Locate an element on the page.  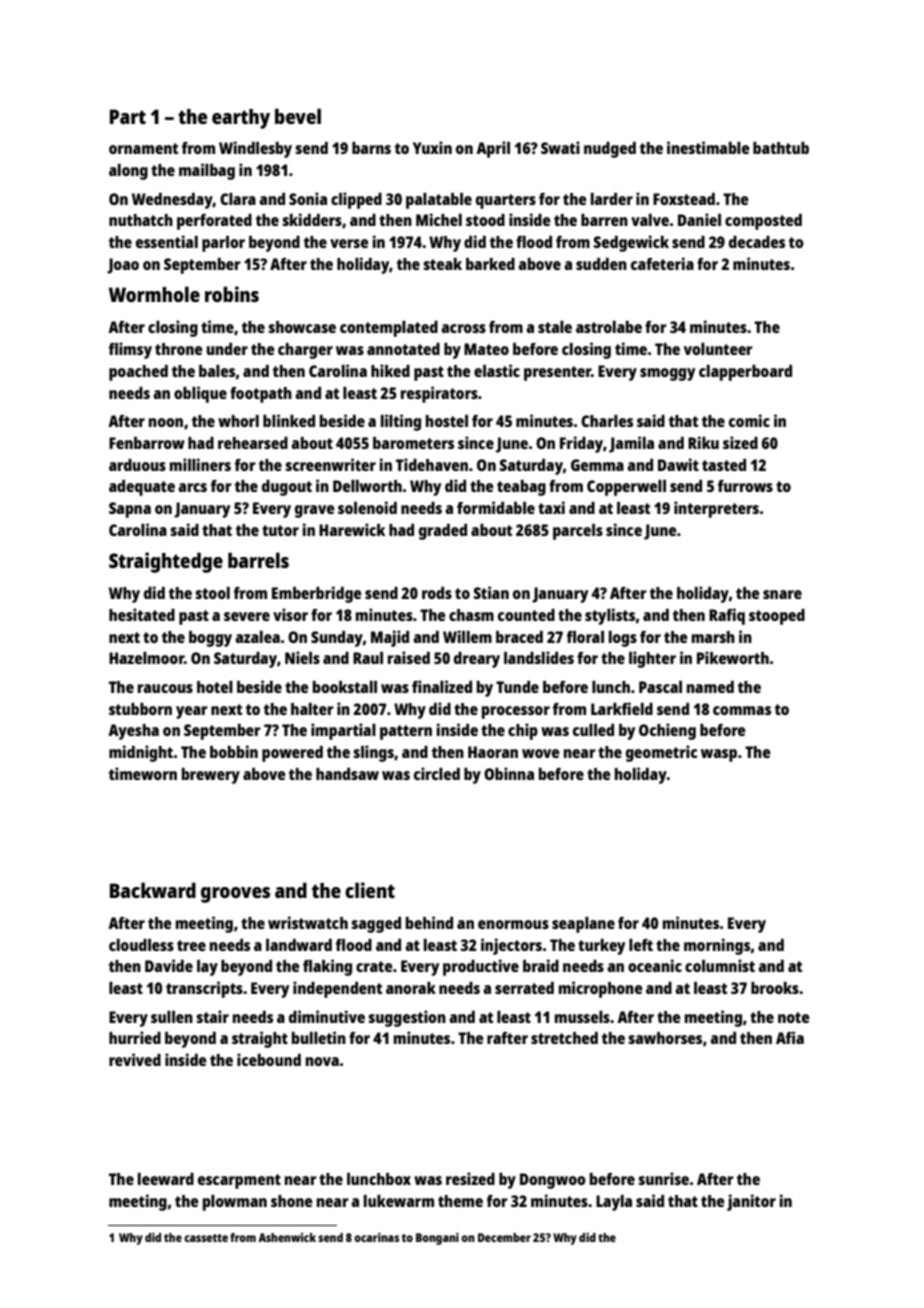
Swati is located at coordinates (560, 147).
